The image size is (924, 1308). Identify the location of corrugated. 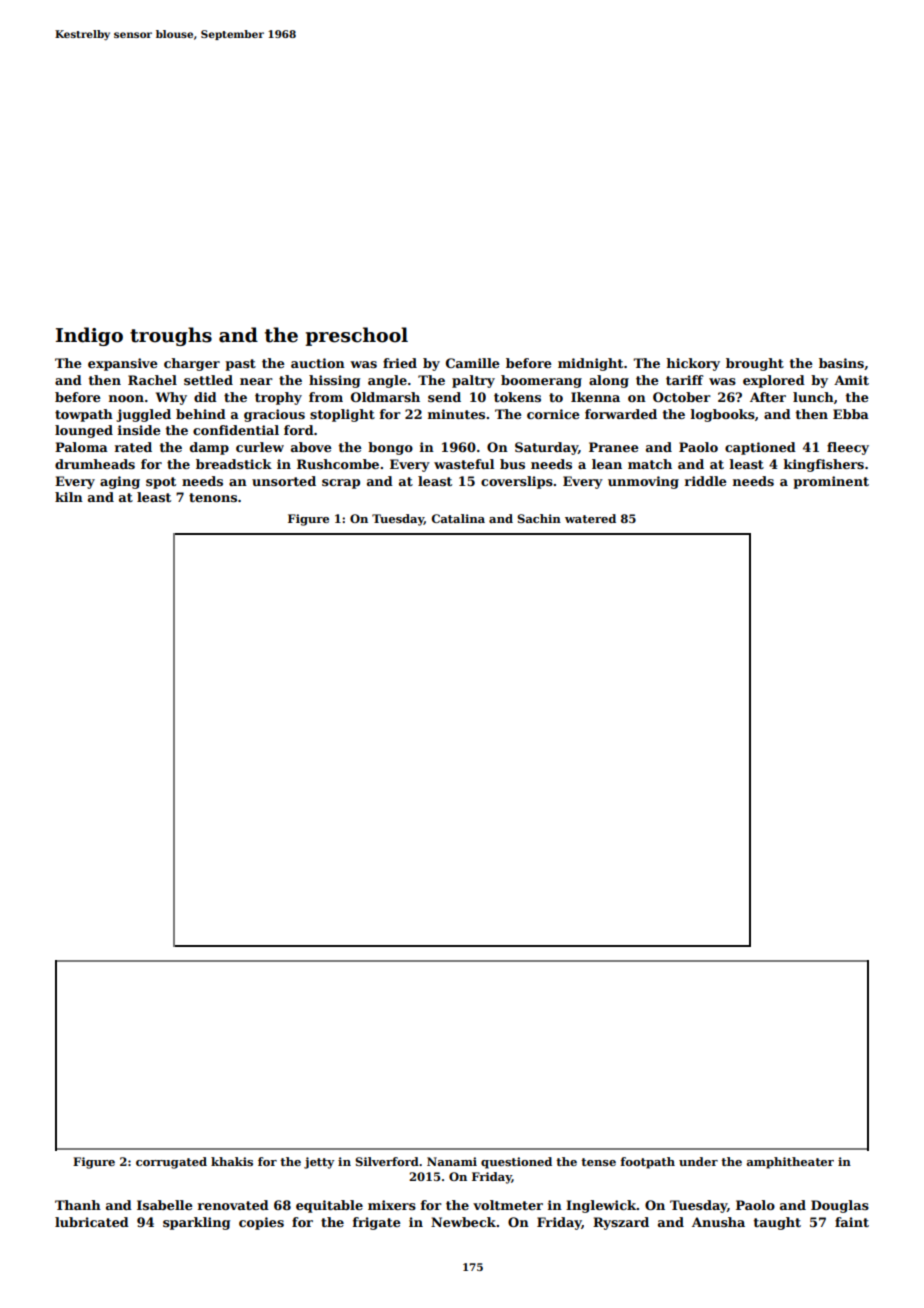
(171, 1163).
